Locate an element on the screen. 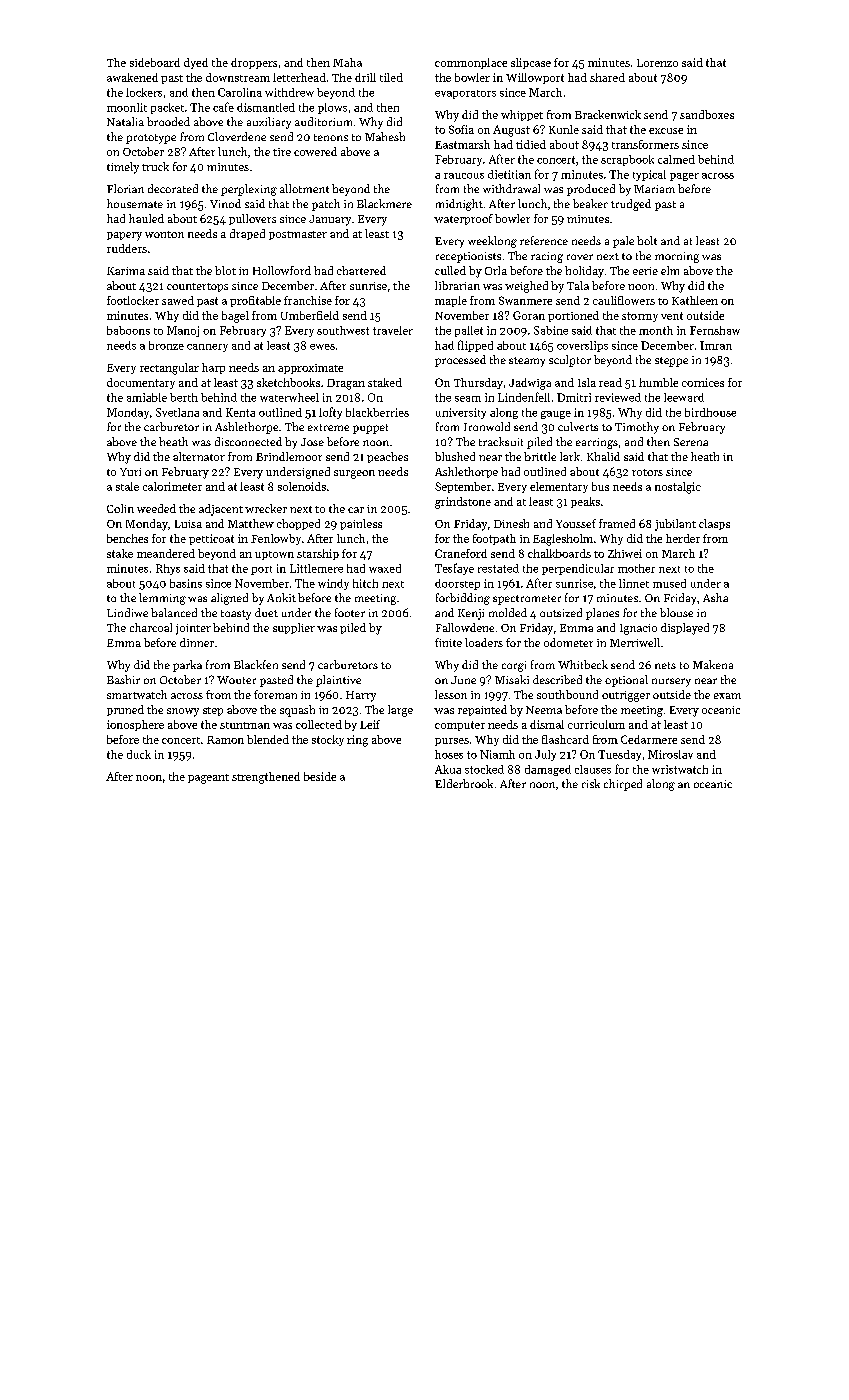 The width and height of the screenshot is (849, 1400). uptown is located at coordinates (274, 555).
